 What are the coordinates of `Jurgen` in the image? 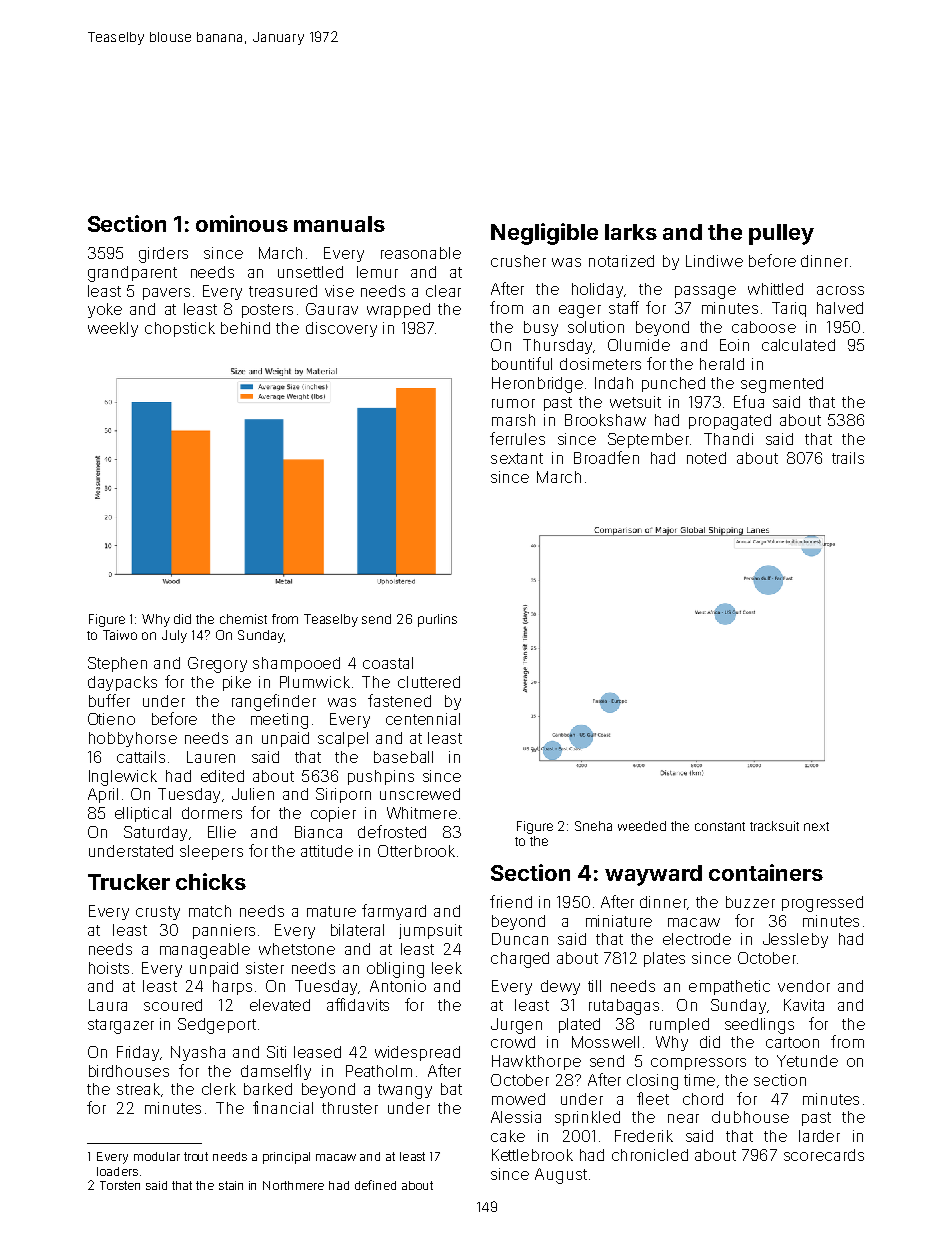 It's located at (516, 1026).
